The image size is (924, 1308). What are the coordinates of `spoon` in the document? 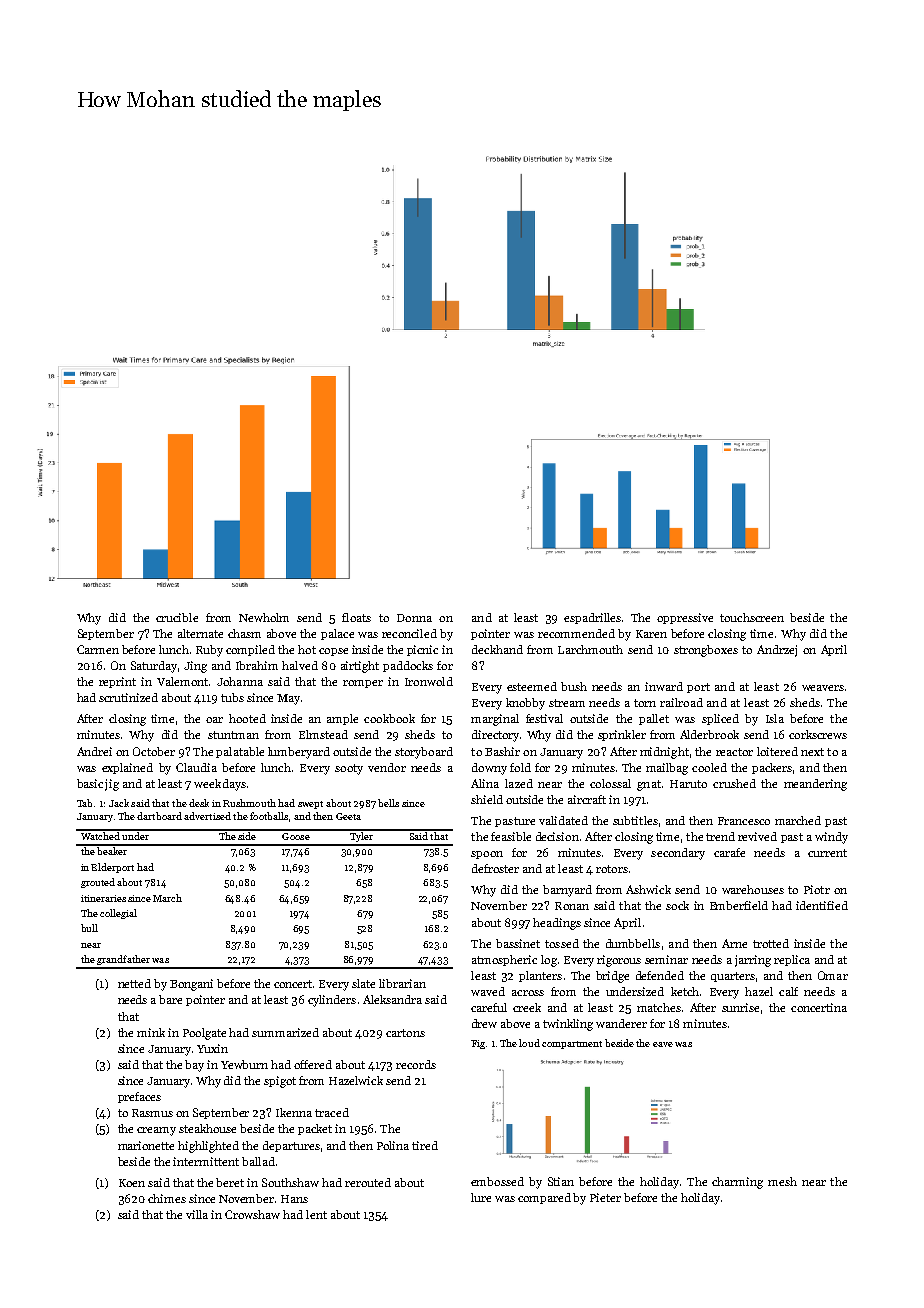 It's located at (487, 855).
